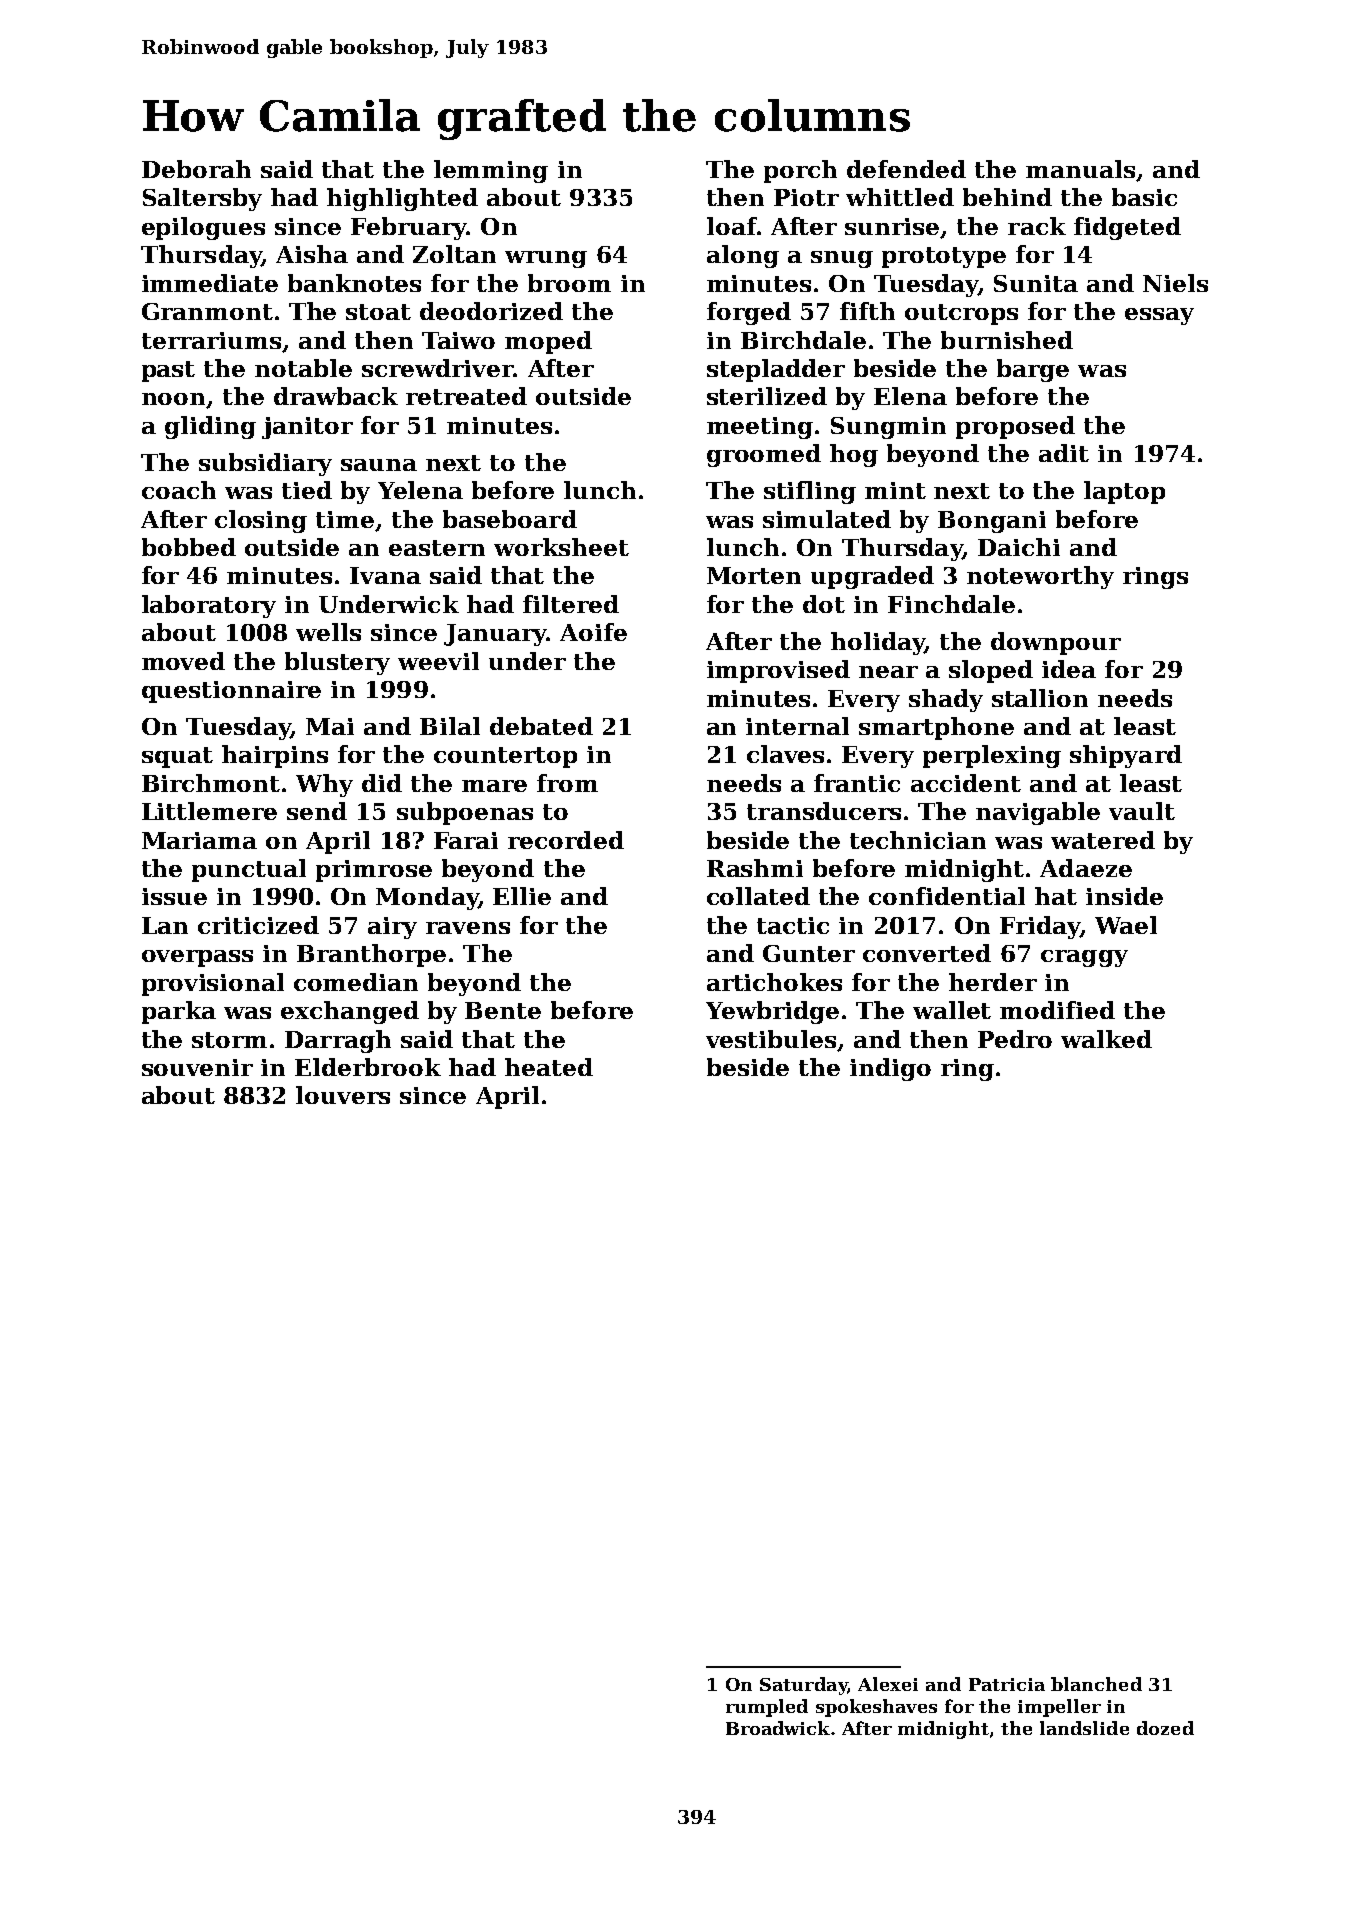 This screenshot has height=1913, width=1353. Describe the element at coordinates (803, 340) in the screenshot. I see `Birchdale` at that location.
